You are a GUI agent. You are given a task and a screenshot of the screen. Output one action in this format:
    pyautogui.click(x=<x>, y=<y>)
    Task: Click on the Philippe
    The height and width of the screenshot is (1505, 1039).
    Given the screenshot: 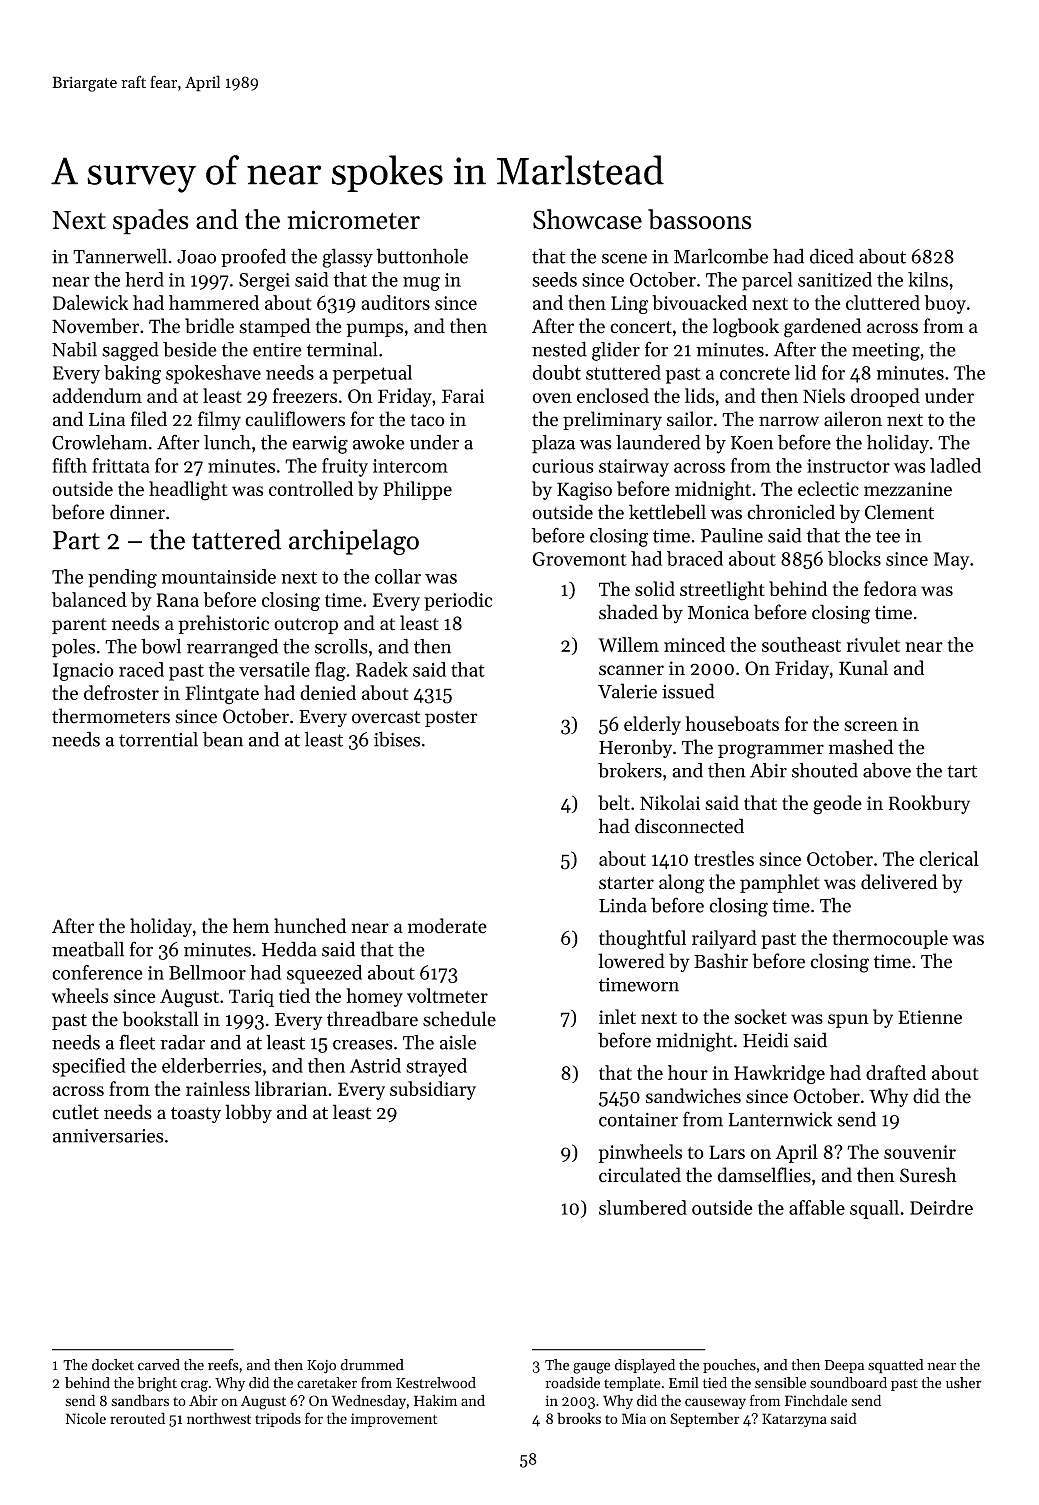 What is the action you would take?
    pyautogui.click(x=417, y=490)
